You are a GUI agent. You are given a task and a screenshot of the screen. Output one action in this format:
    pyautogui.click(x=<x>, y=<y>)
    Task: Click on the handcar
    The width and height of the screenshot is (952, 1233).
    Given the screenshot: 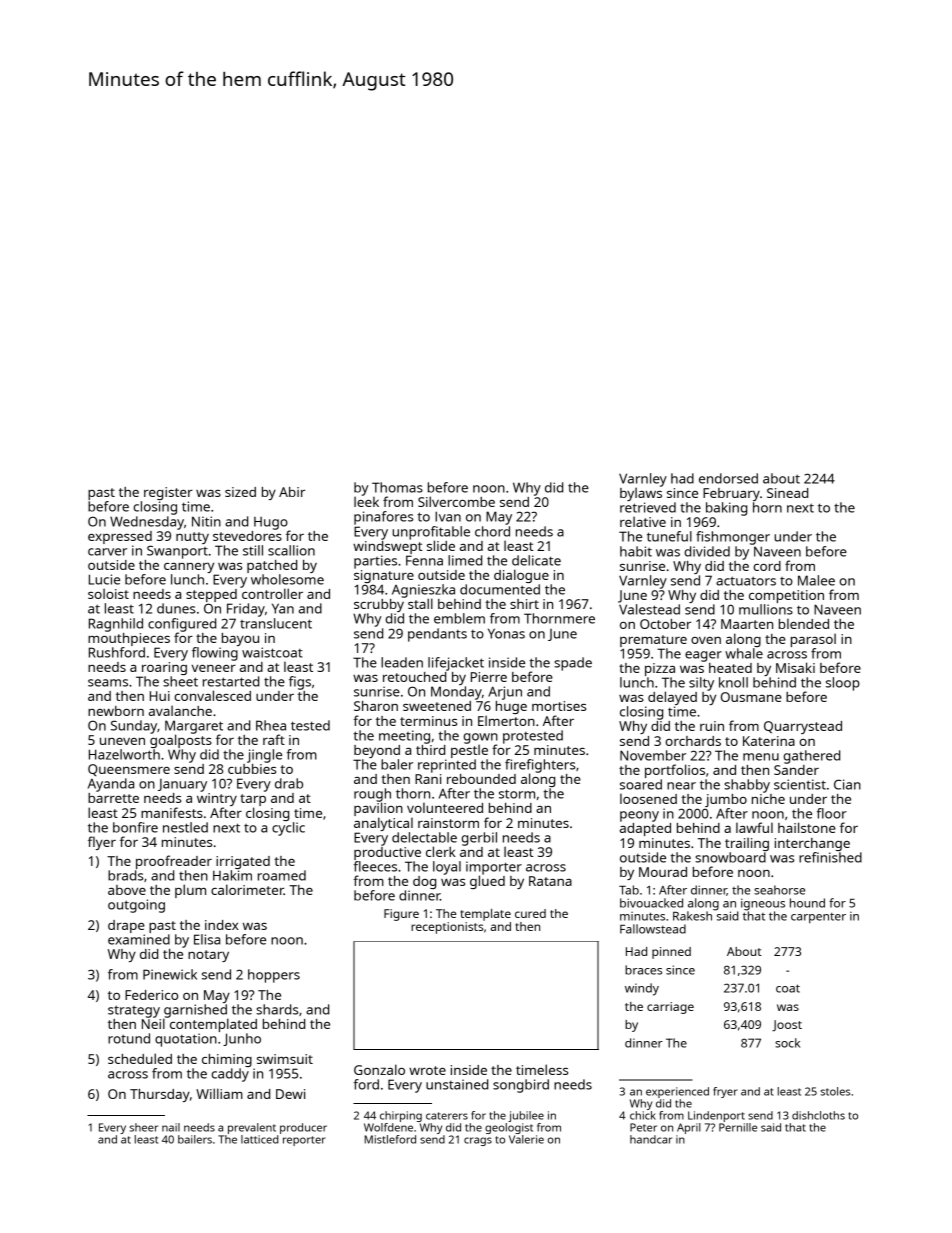 What is the action you would take?
    pyautogui.click(x=651, y=1139)
